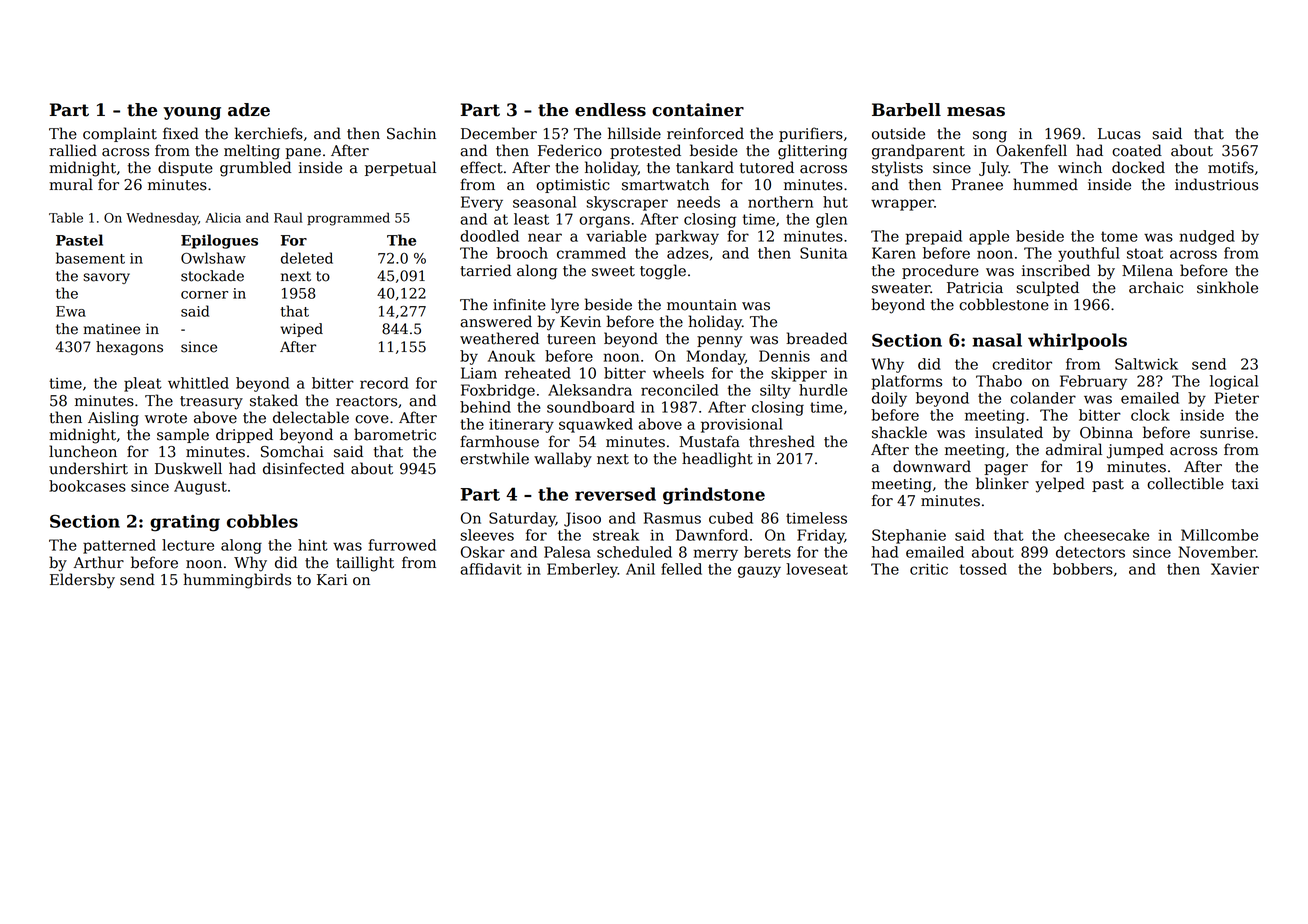  What do you see at coordinates (591, 407) in the screenshot?
I see `soundboard` at bounding box center [591, 407].
